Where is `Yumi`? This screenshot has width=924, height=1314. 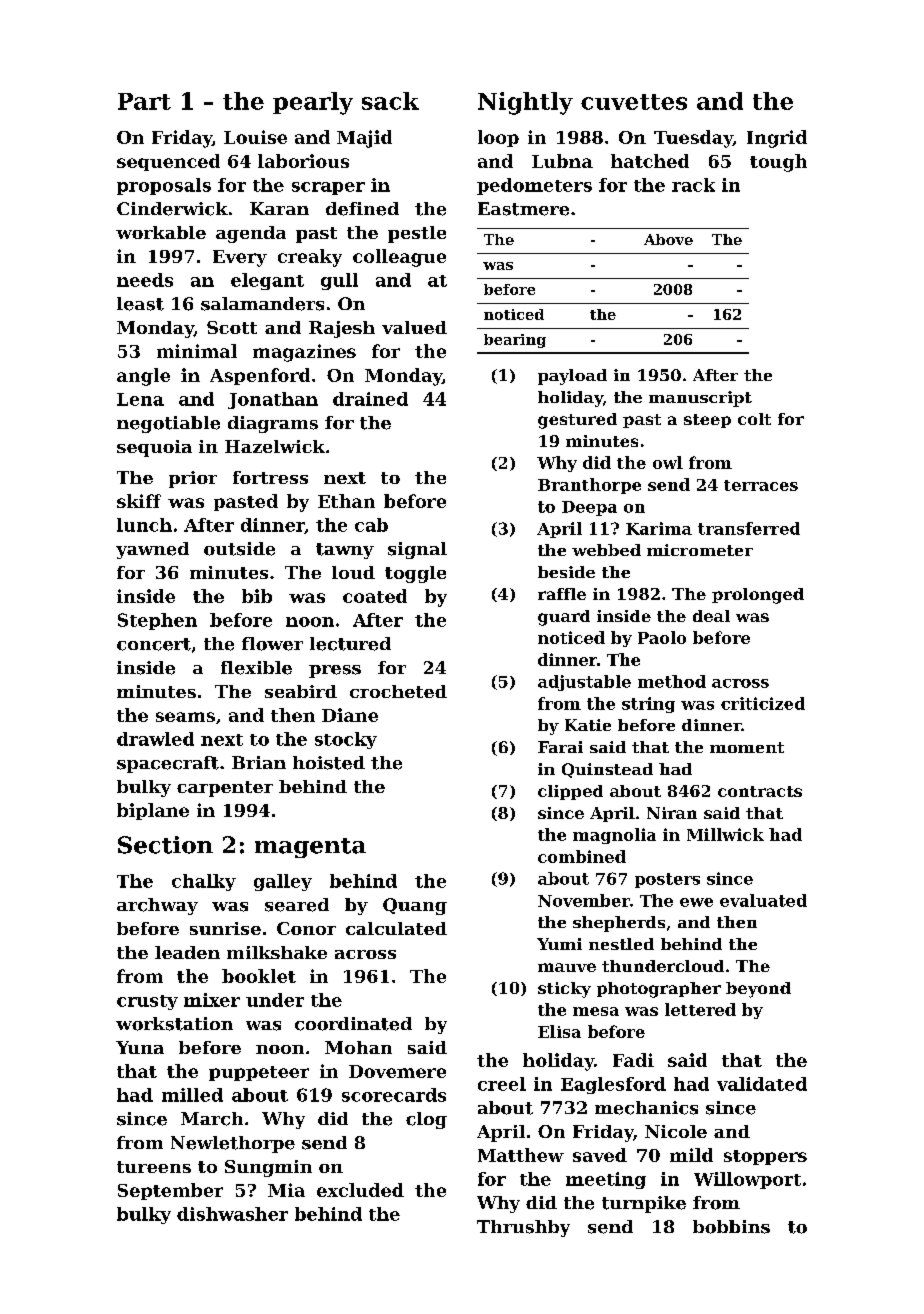
Yumi is located at coordinates (559, 944).
